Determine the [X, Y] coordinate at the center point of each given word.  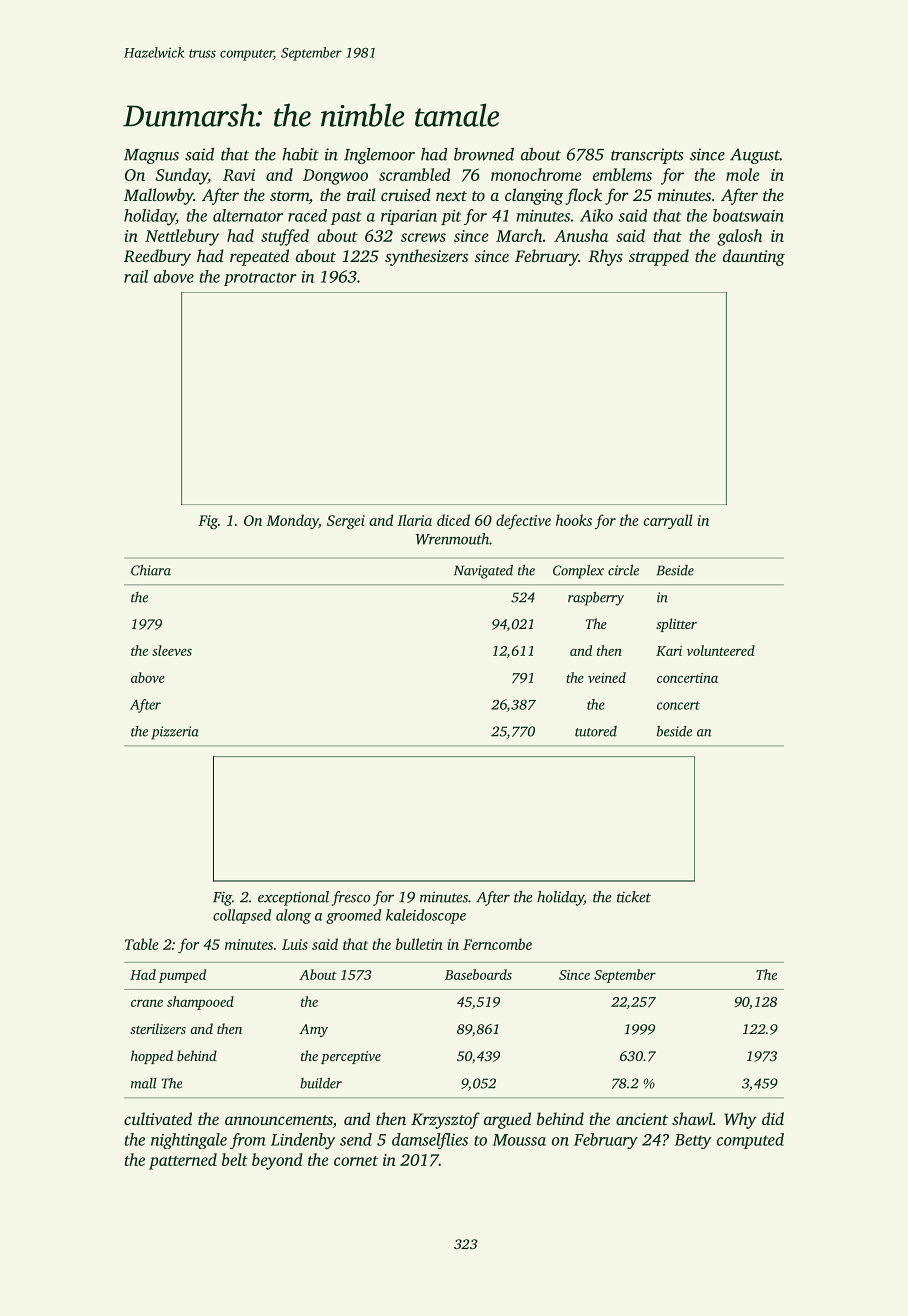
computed [750, 1141]
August [755, 156]
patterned [183, 1161]
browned [484, 154]
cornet [356, 1161]
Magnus [151, 156]
